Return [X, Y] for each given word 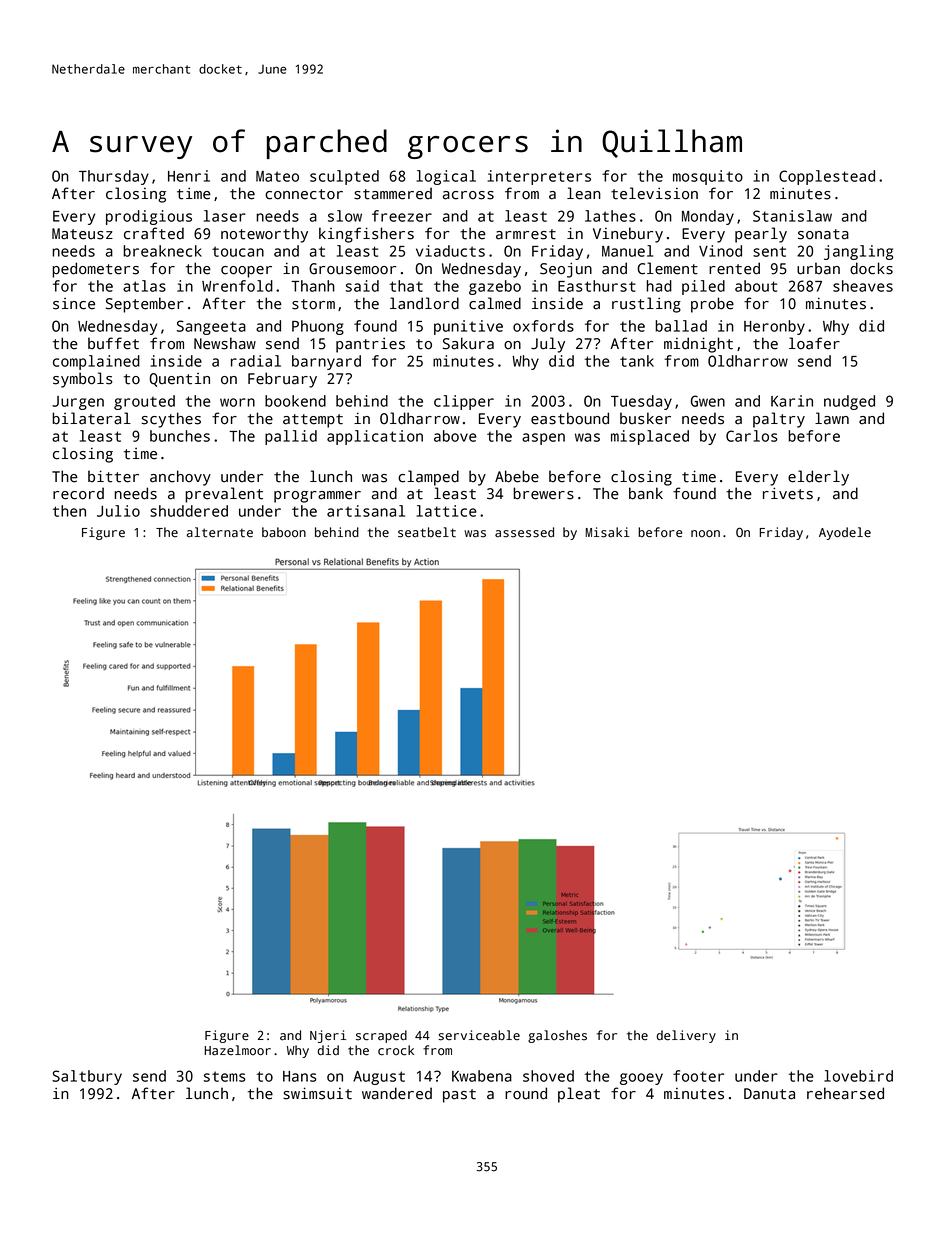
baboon [284, 532]
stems [225, 1076]
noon [705, 534]
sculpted [344, 177]
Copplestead [827, 177]
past [459, 1096]
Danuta [769, 1094]
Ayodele [845, 533]
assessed [524, 532]
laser [225, 216]
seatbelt [427, 532]
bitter [113, 476]
